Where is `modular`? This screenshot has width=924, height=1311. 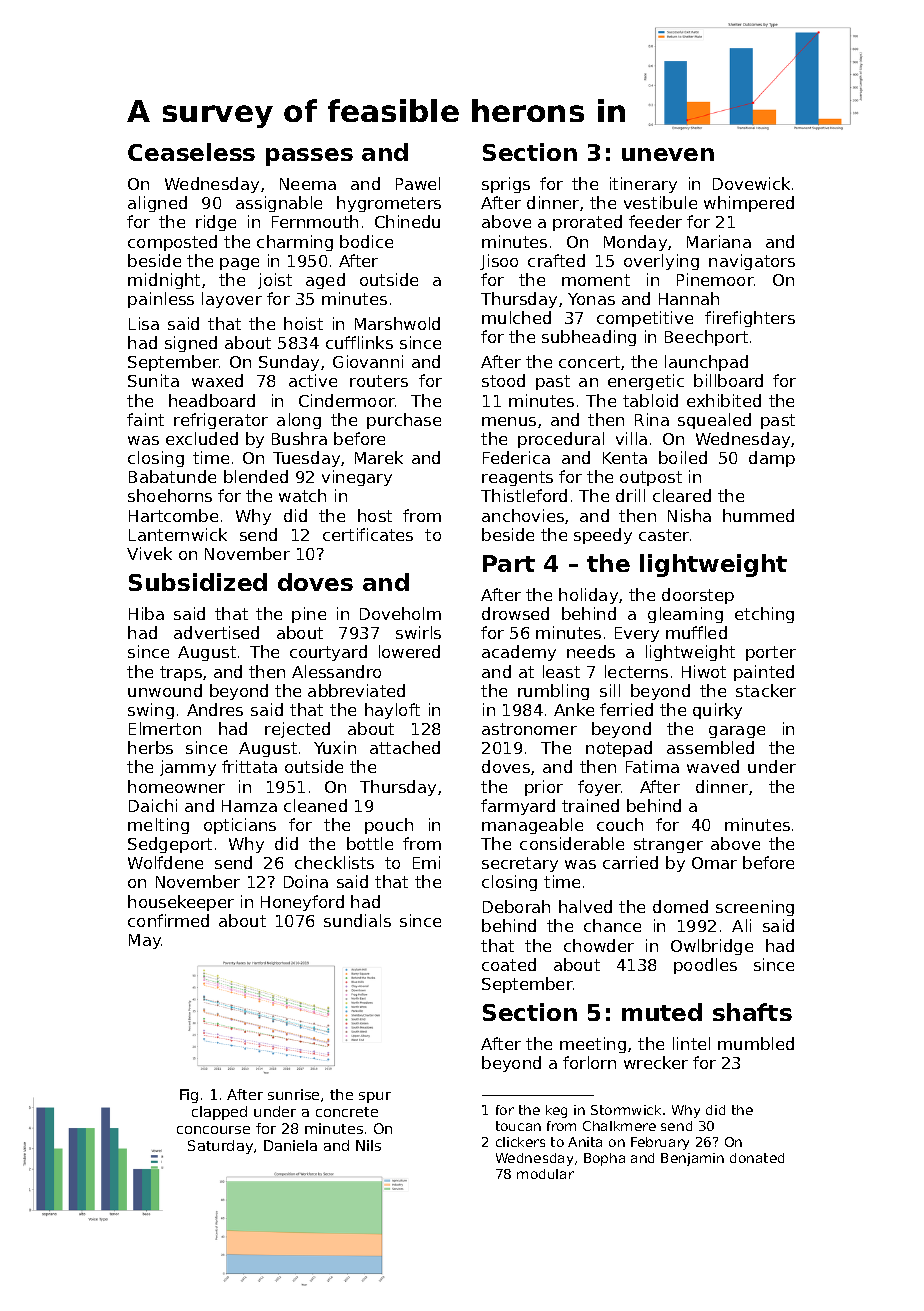 modular is located at coordinates (545, 1174).
